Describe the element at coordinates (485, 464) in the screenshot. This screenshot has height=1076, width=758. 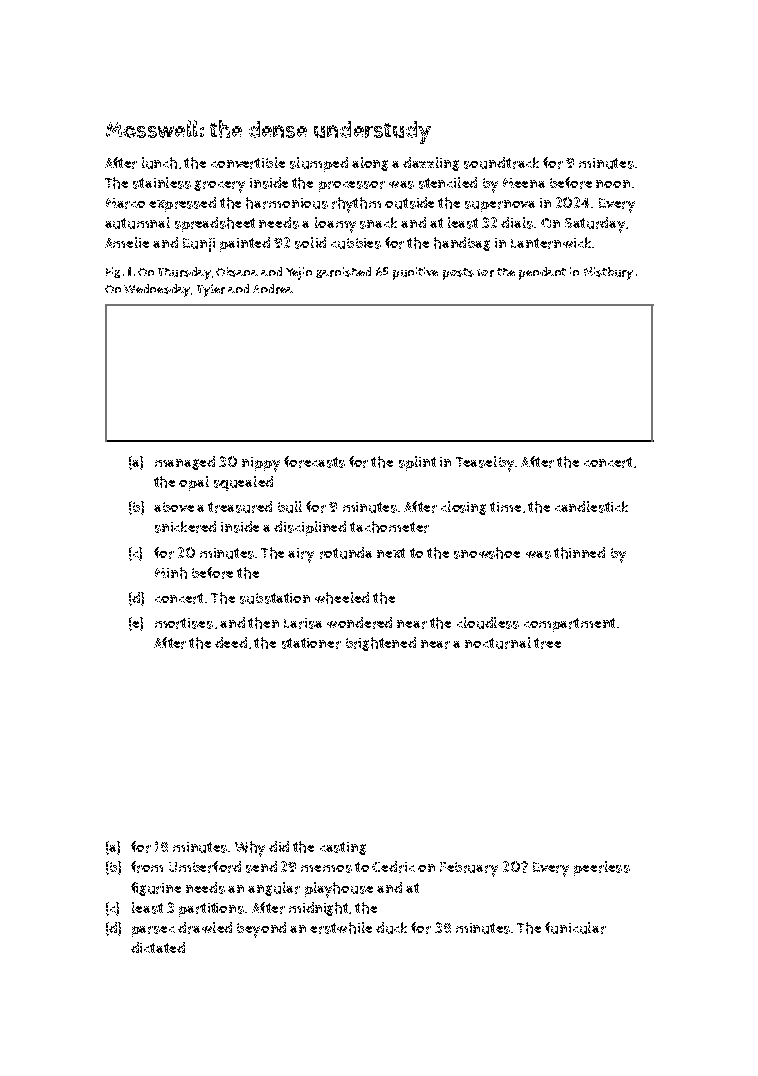
I see `Teaselby` at that location.
